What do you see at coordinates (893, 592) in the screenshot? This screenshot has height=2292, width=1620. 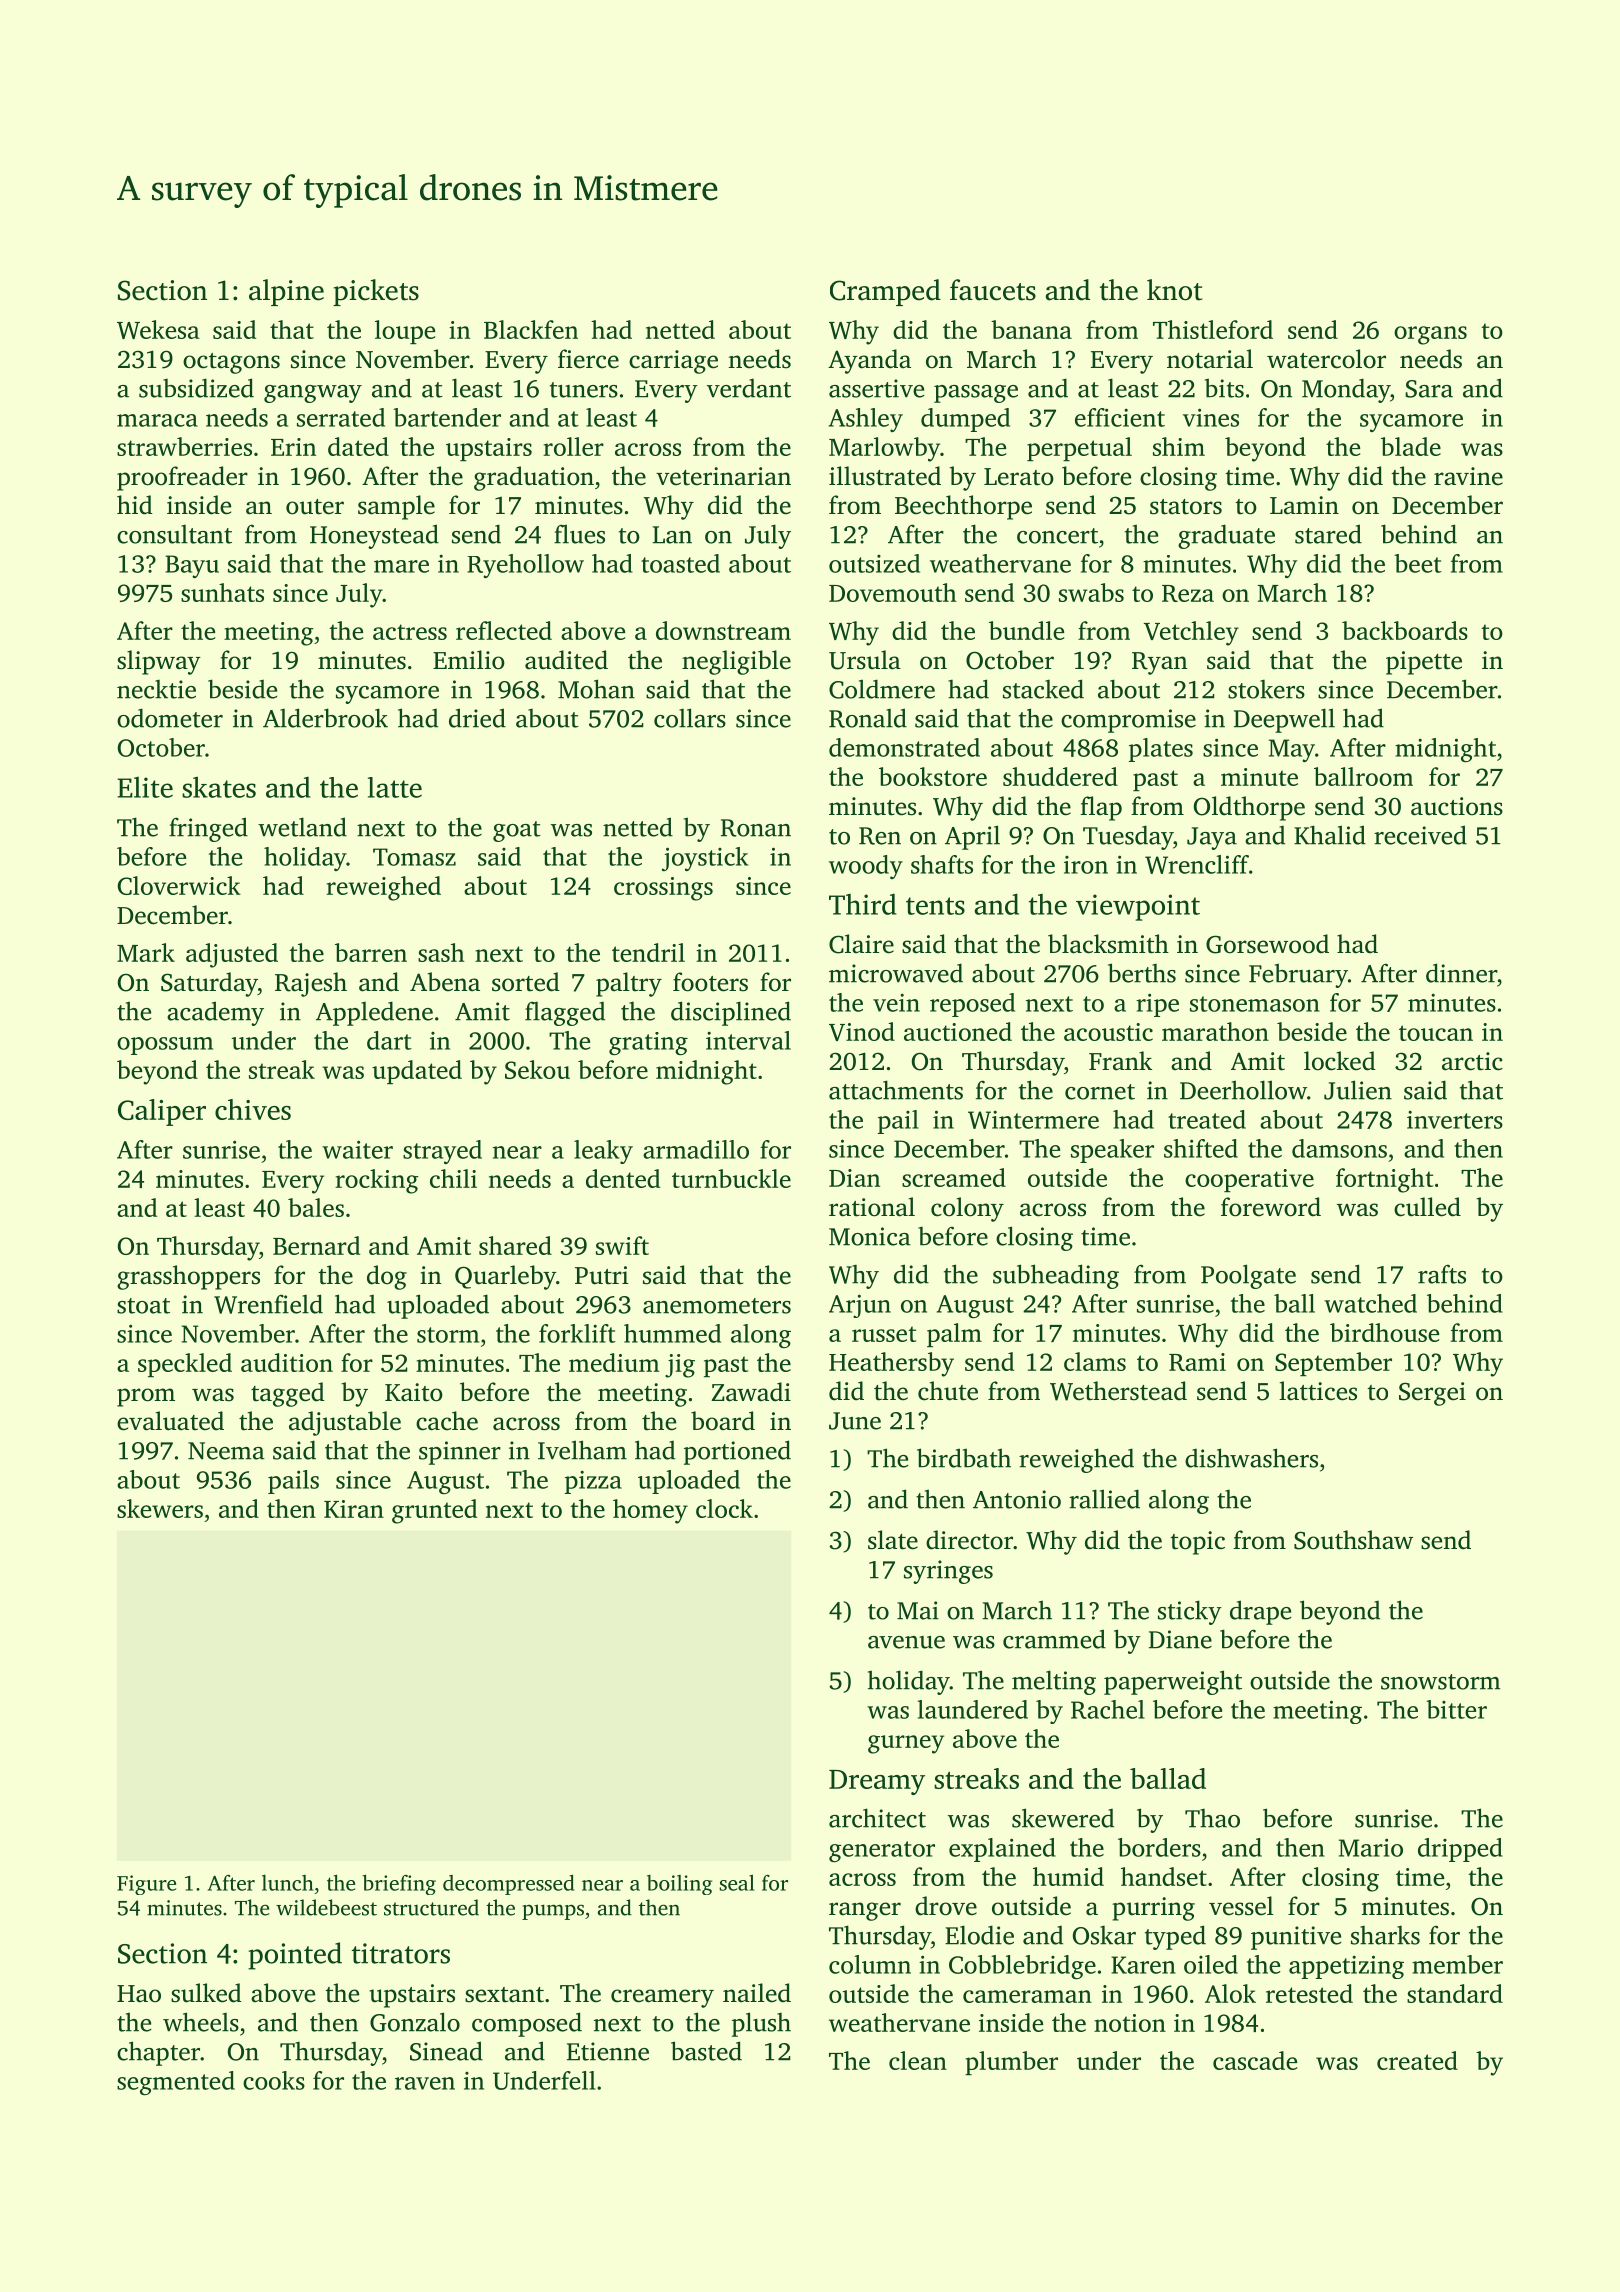 I see `Dovemouth` at bounding box center [893, 592].
